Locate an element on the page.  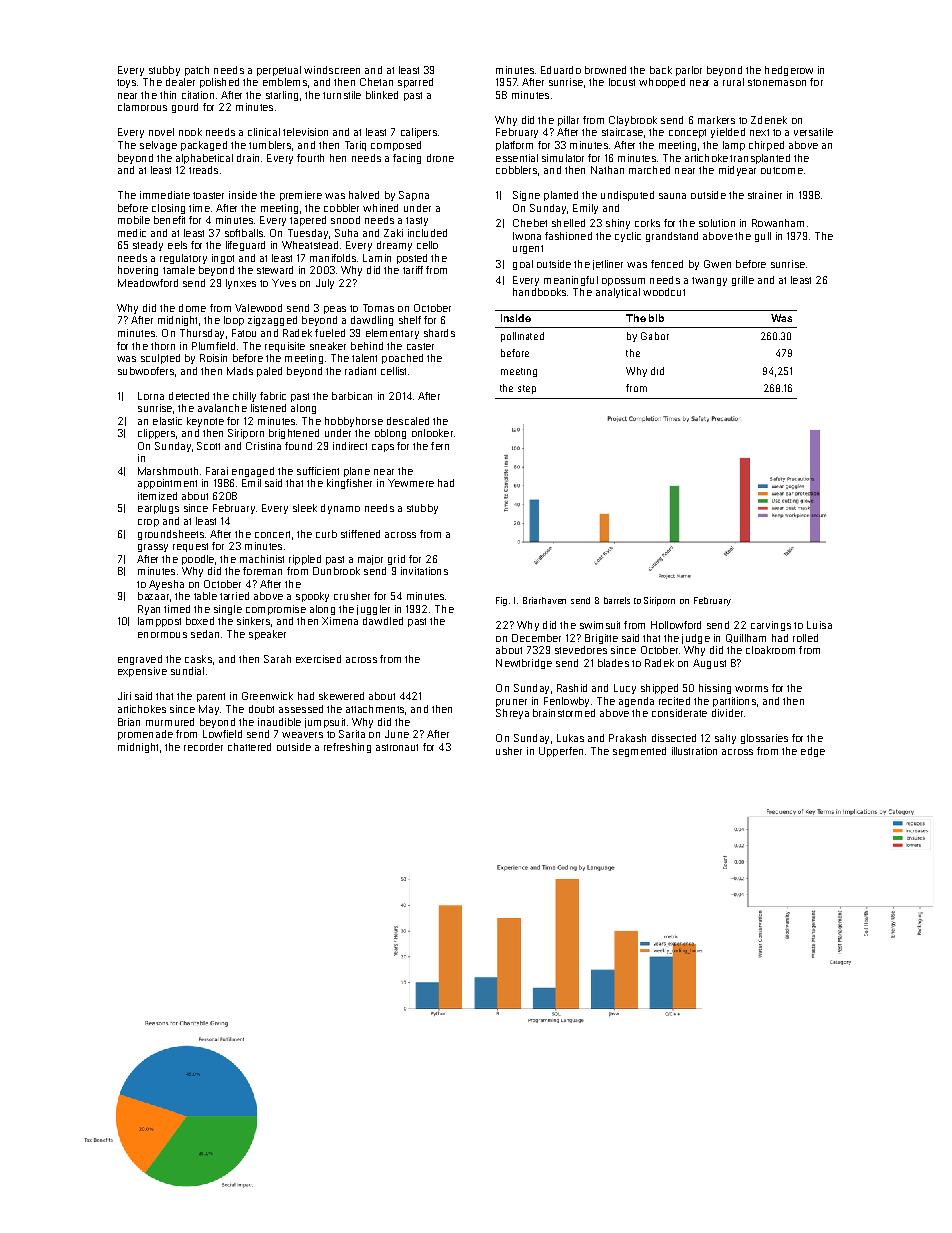
concept is located at coordinates (687, 133).
